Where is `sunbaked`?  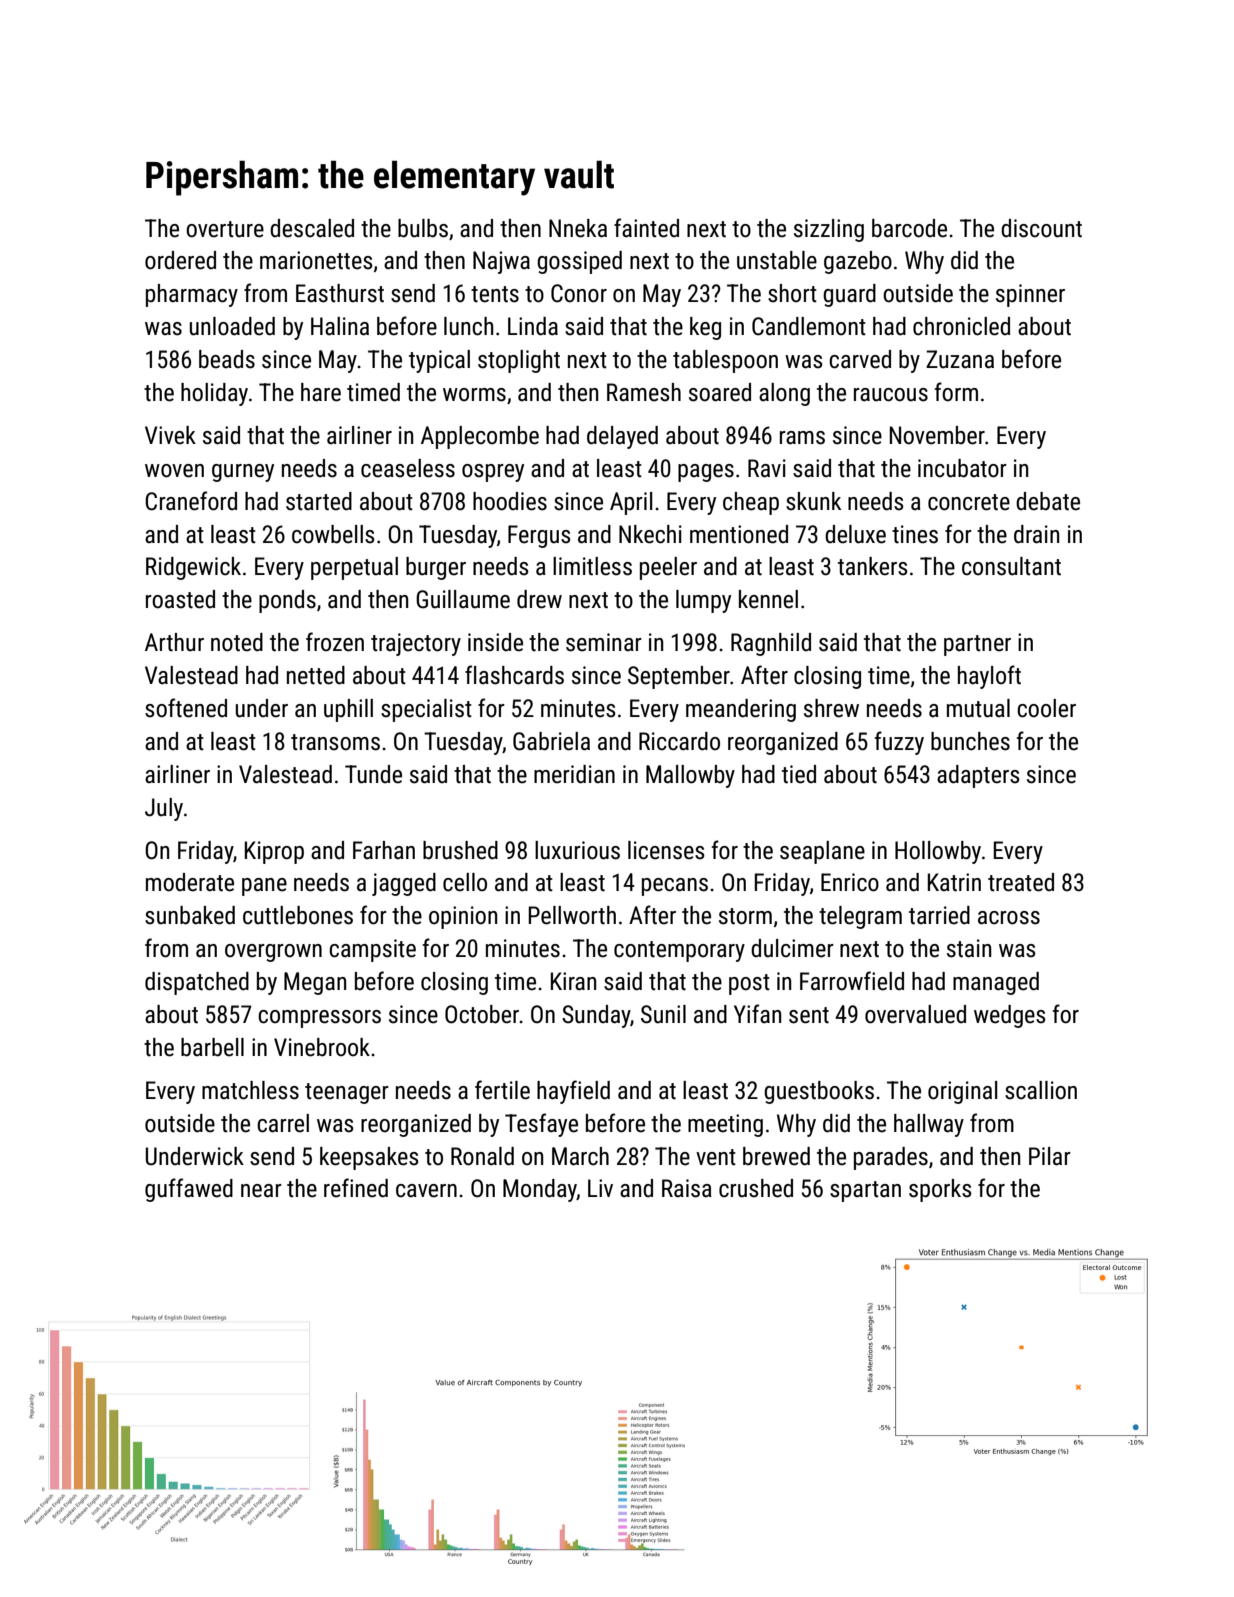
sunbaked is located at coordinates (190, 915).
